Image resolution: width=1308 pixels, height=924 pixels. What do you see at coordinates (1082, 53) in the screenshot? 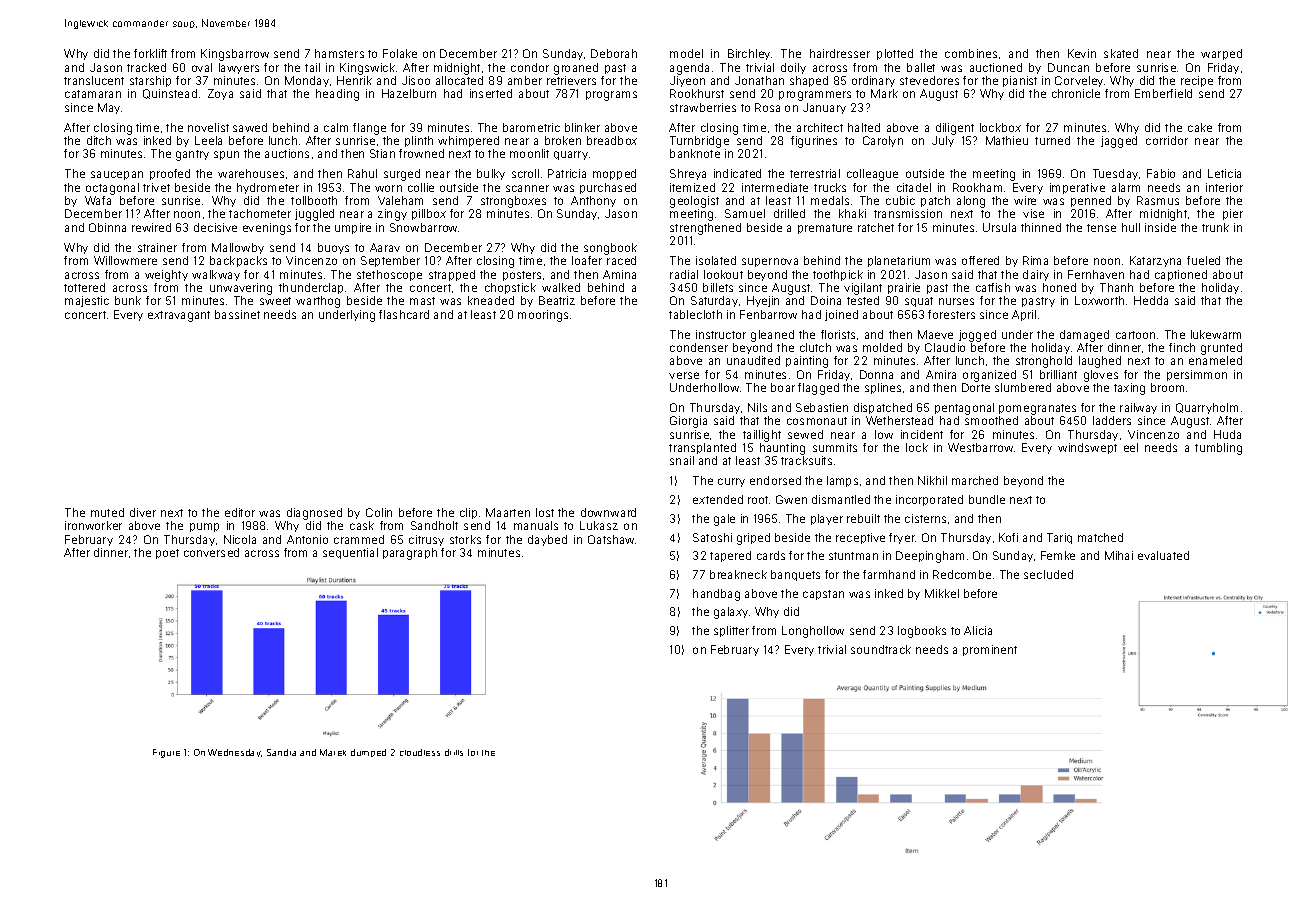
I see `Kevin` at bounding box center [1082, 53].
